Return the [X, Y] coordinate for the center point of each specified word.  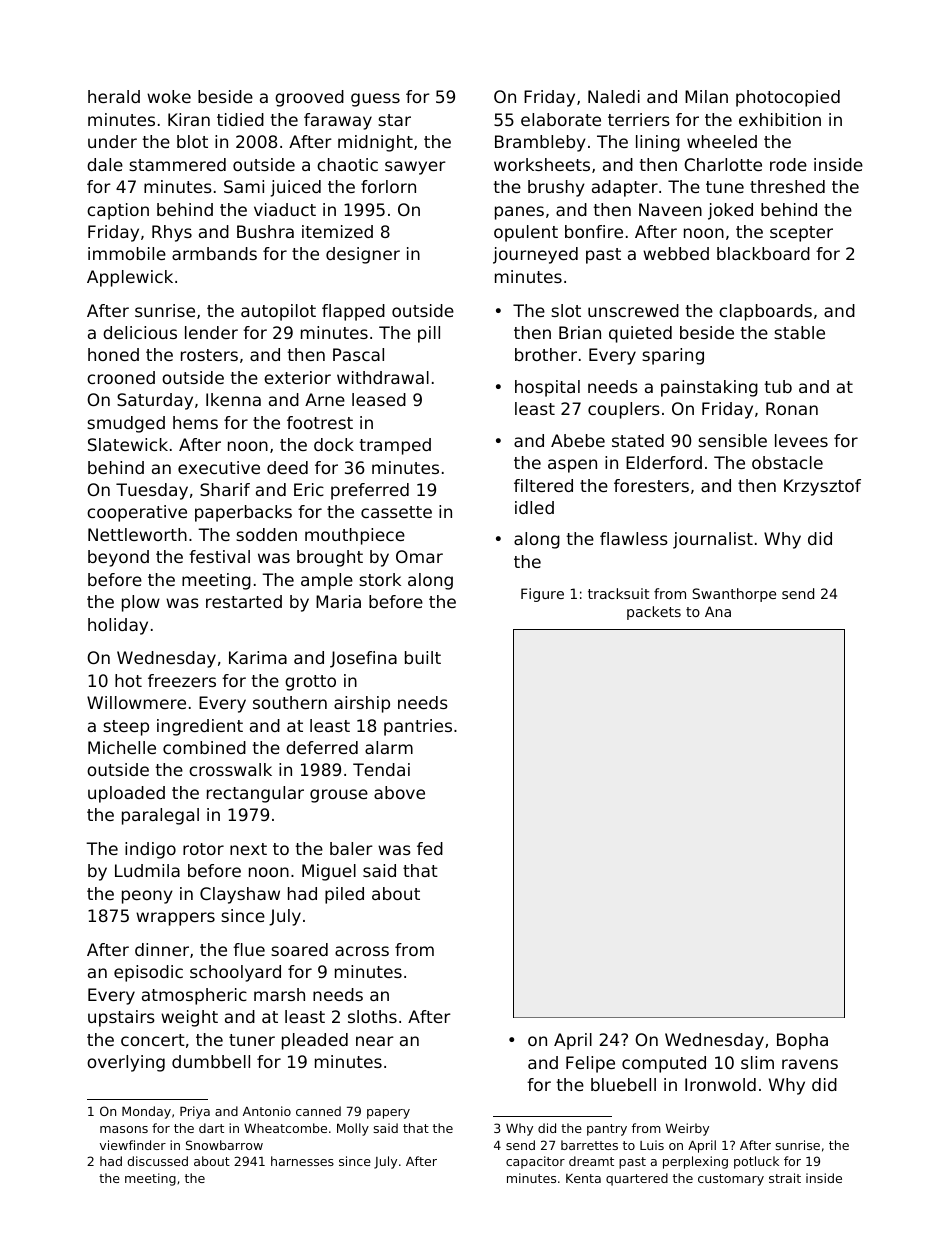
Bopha [802, 1041]
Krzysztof [822, 487]
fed [430, 848]
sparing [673, 356]
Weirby [687, 1129]
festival [219, 556]
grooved [309, 98]
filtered [543, 485]
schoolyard [235, 973]
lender [211, 332]
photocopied [788, 98]
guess [375, 100]
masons [124, 1129]
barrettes [589, 1145]
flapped [353, 312]
